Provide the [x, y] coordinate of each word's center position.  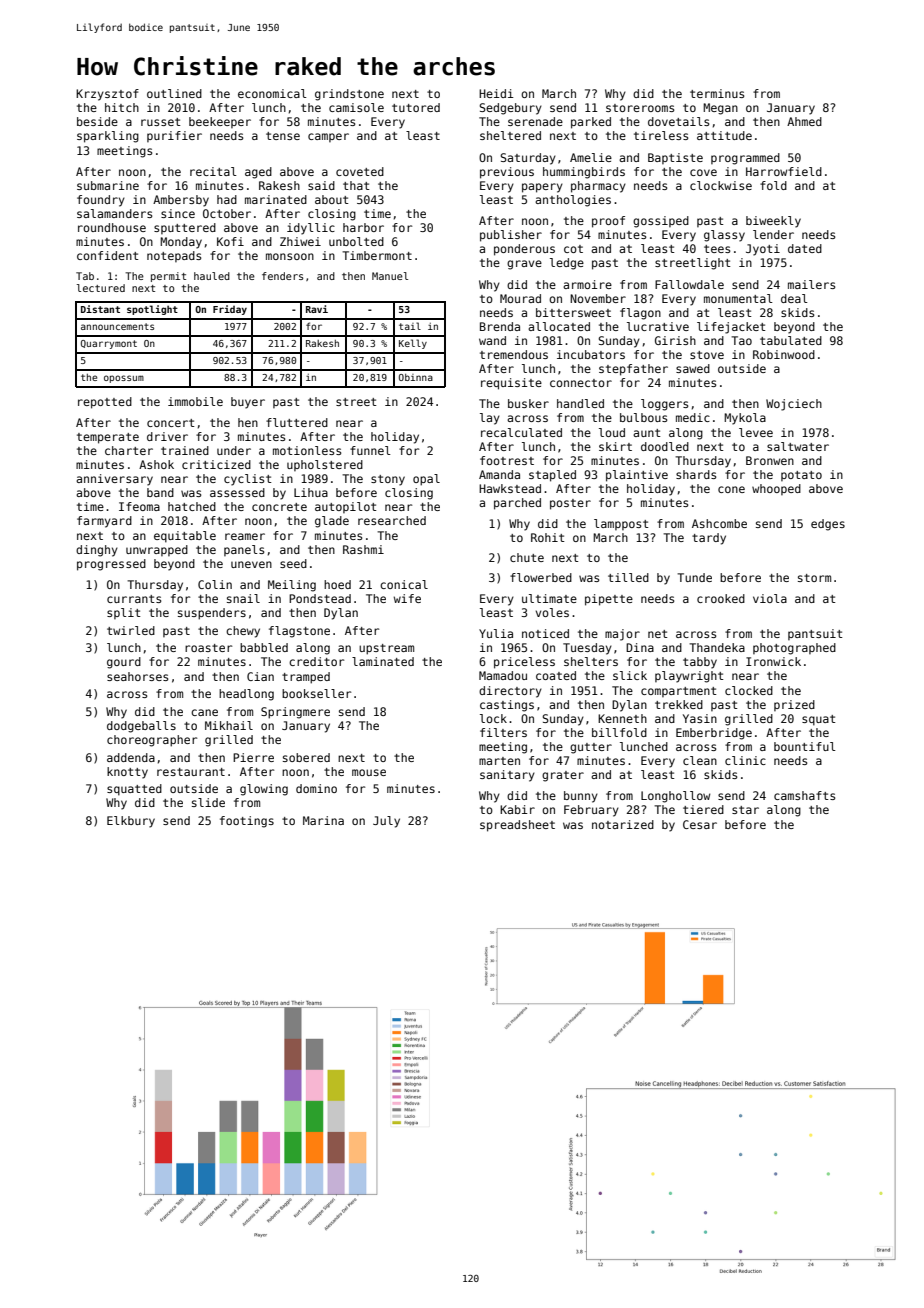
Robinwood [784, 354]
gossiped [661, 222]
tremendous [514, 354]
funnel [370, 450]
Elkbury [131, 822]
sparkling [108, 137]
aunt [647, 433]
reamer [245, 536]
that [356, 185]
